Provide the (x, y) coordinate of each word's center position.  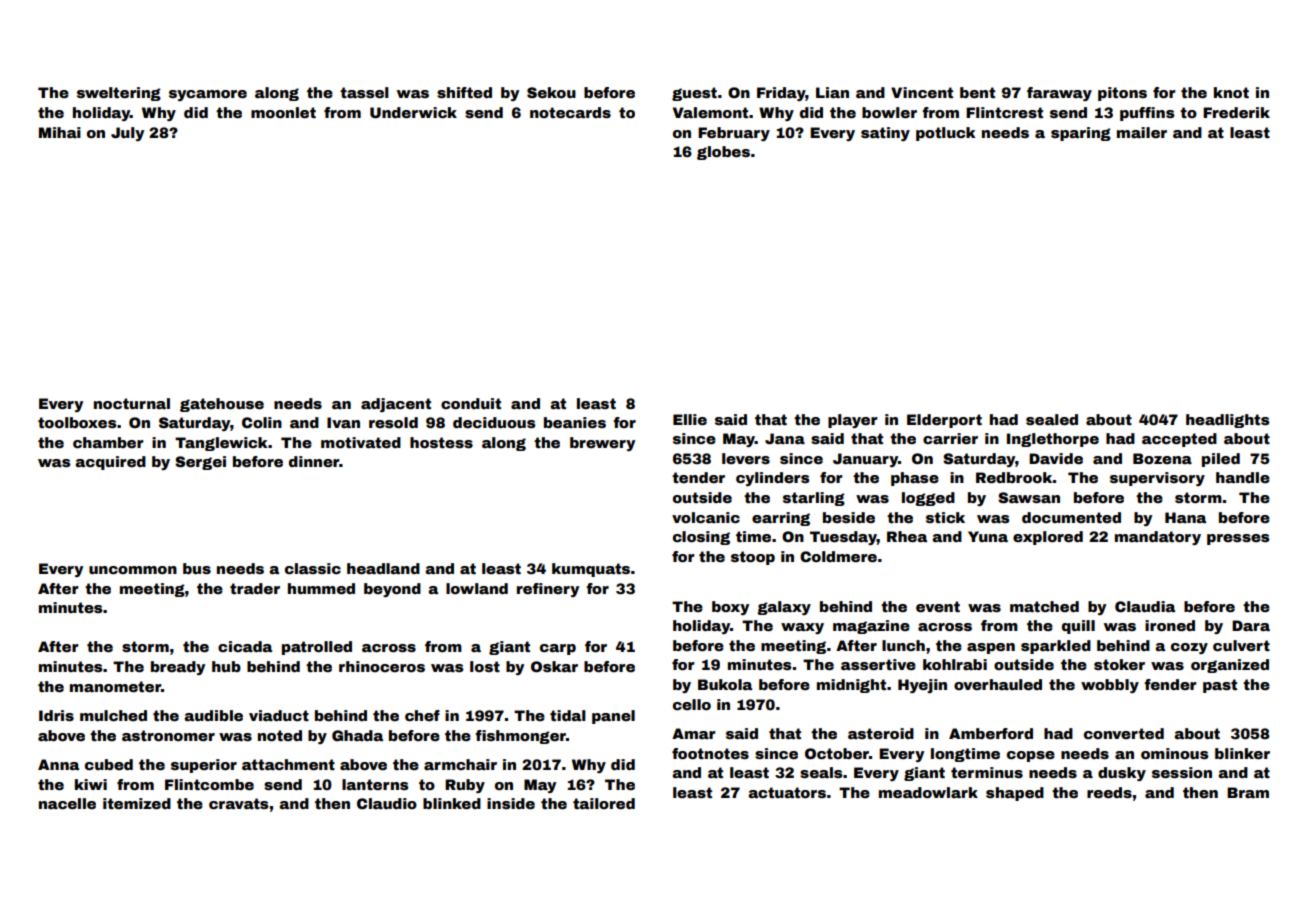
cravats (238, 803)
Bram (1248, 792)
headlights (1227, 421)
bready (178, 668)
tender (698, 477)
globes (723, 153)
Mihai (60, 132)
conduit (471, 403)
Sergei (200, 463)
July (127, 134)
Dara (1251, 625)
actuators (787, 792)
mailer (1142, 132)
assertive (878, 664)
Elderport (944, 421)
